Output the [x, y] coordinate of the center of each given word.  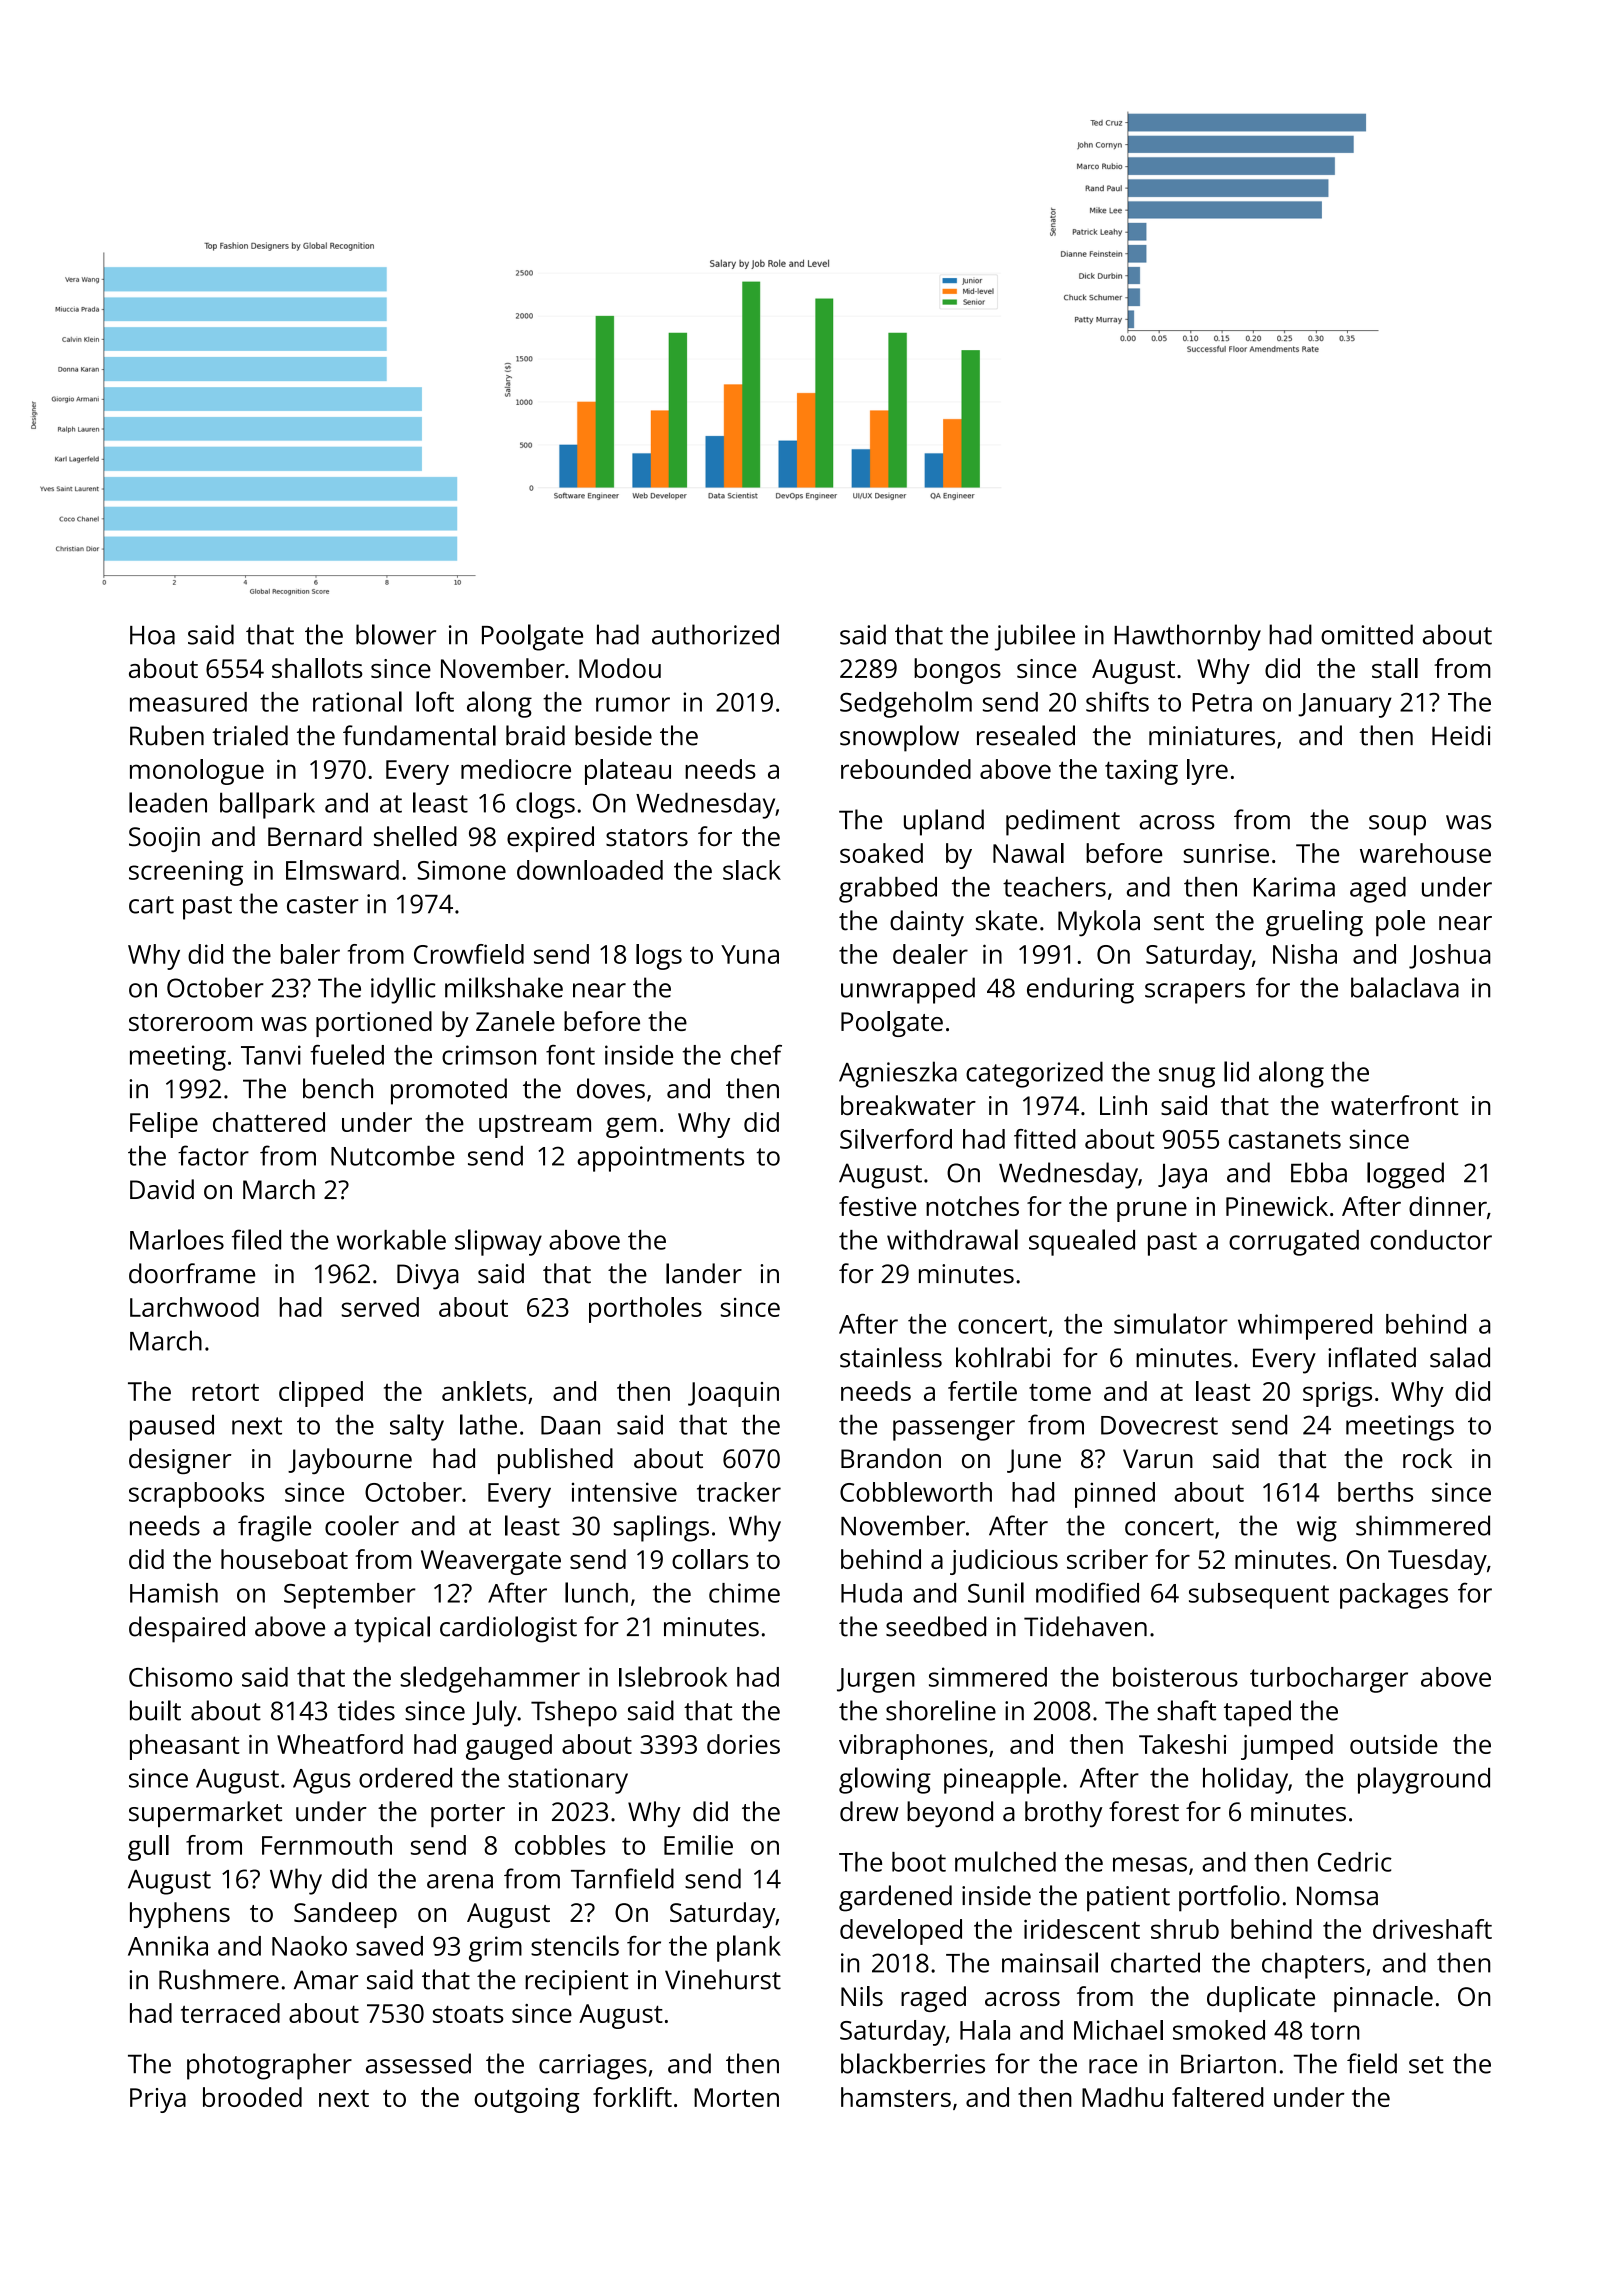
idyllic [403, 990]
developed [901, 1932]
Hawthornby [1187, 637]
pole [1400, 923]
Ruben [167, 735]
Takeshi [1182, 1744]
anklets [484, 1391]
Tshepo [574, 1713]
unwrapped [908, 990]
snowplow [899, 738]
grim [495, 1949]
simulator [1171, 1323]
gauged [509, 1747]
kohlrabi [1003, 1357]
